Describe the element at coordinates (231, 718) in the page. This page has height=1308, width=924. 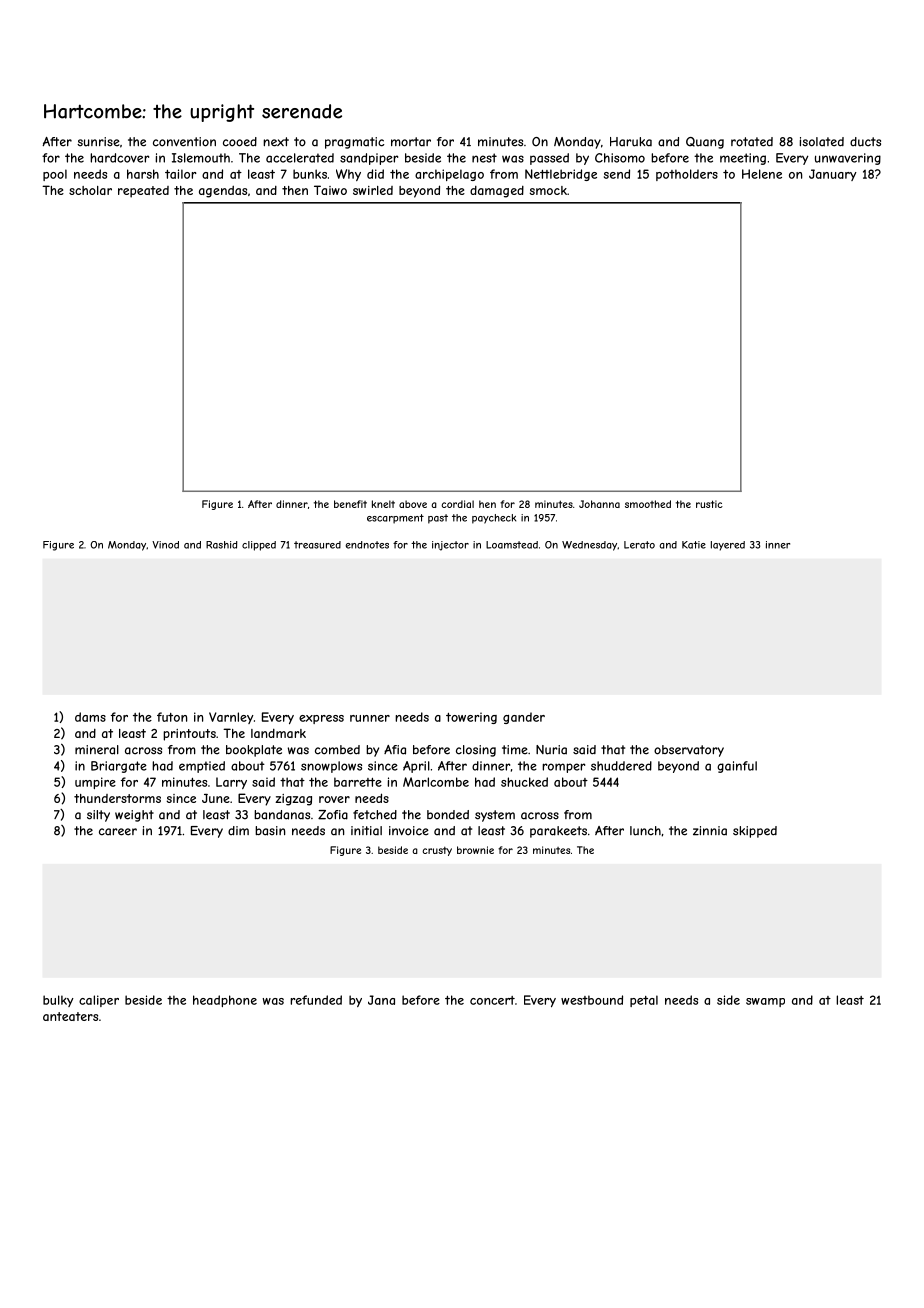
I see `Varnley` at that location.
